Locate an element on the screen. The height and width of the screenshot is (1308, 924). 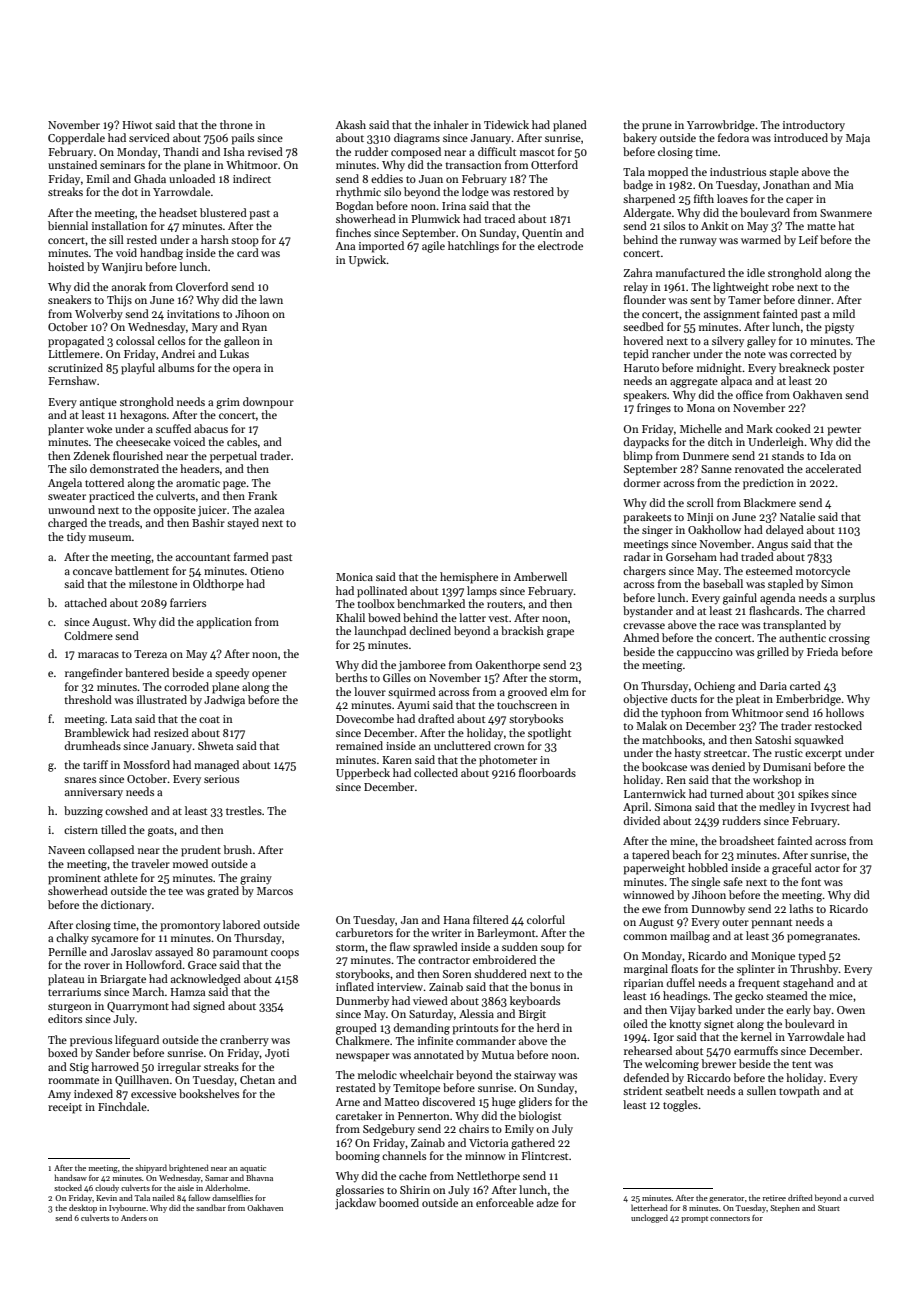
Ochieng is located at coordinates (714, 687).
